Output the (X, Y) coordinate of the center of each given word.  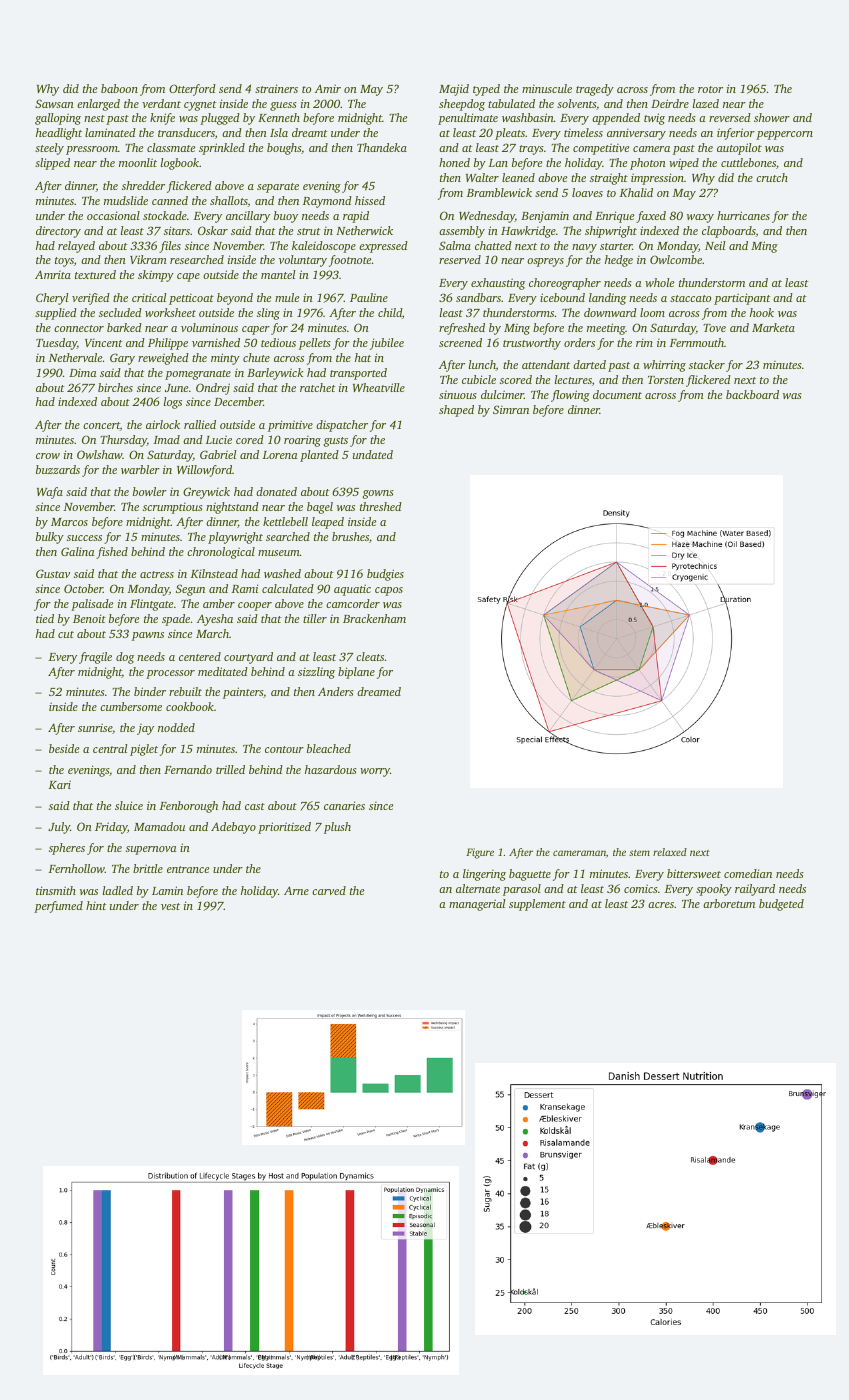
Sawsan (54, 103)
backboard (752, 394)
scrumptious (173, 508)
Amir (328, 88)
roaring (302, 441)
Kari (60, 784)
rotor (710, 89)
